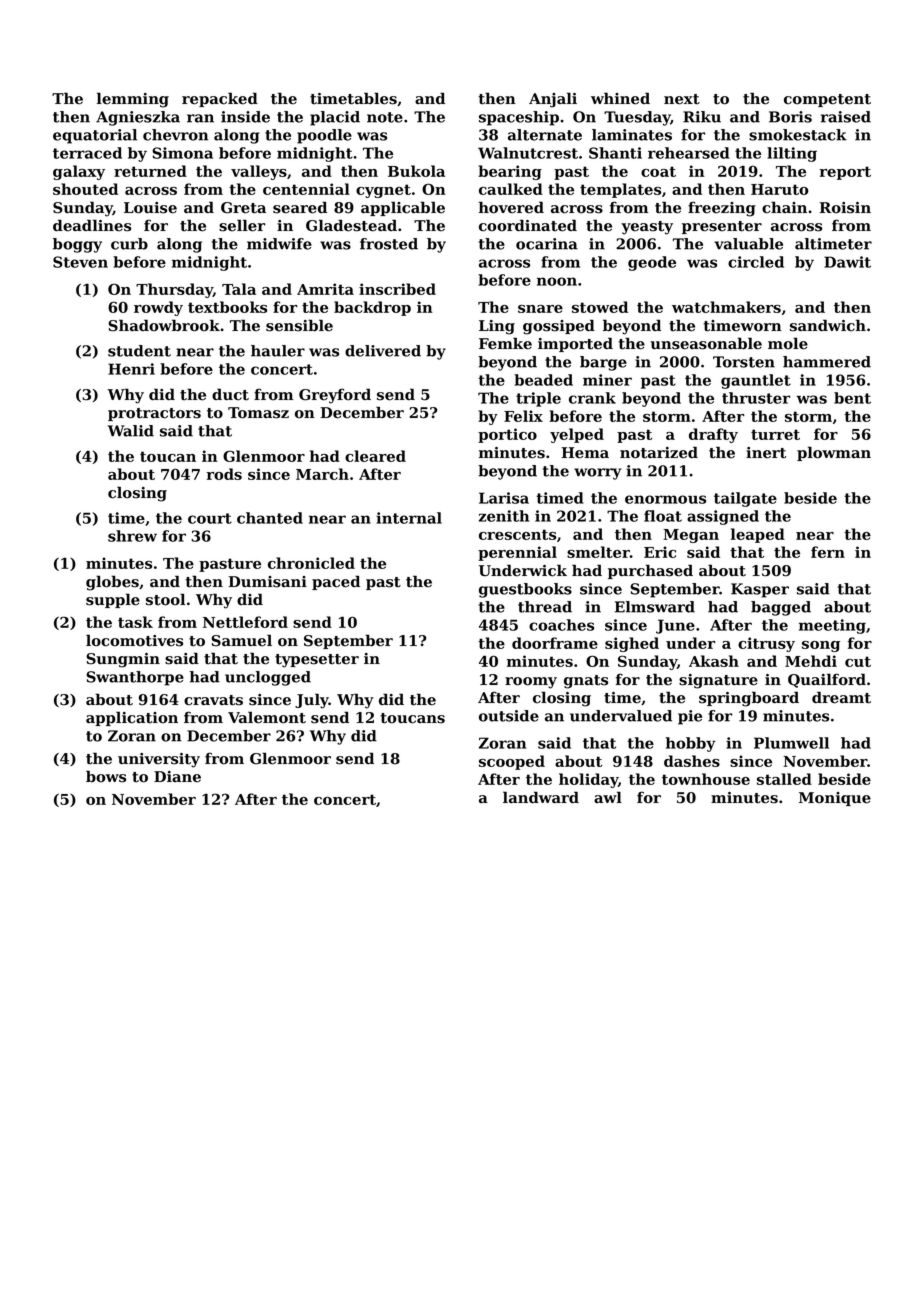 The height and width of the image is (1308, 924). I want to click on protractors, so click(154, 414).
